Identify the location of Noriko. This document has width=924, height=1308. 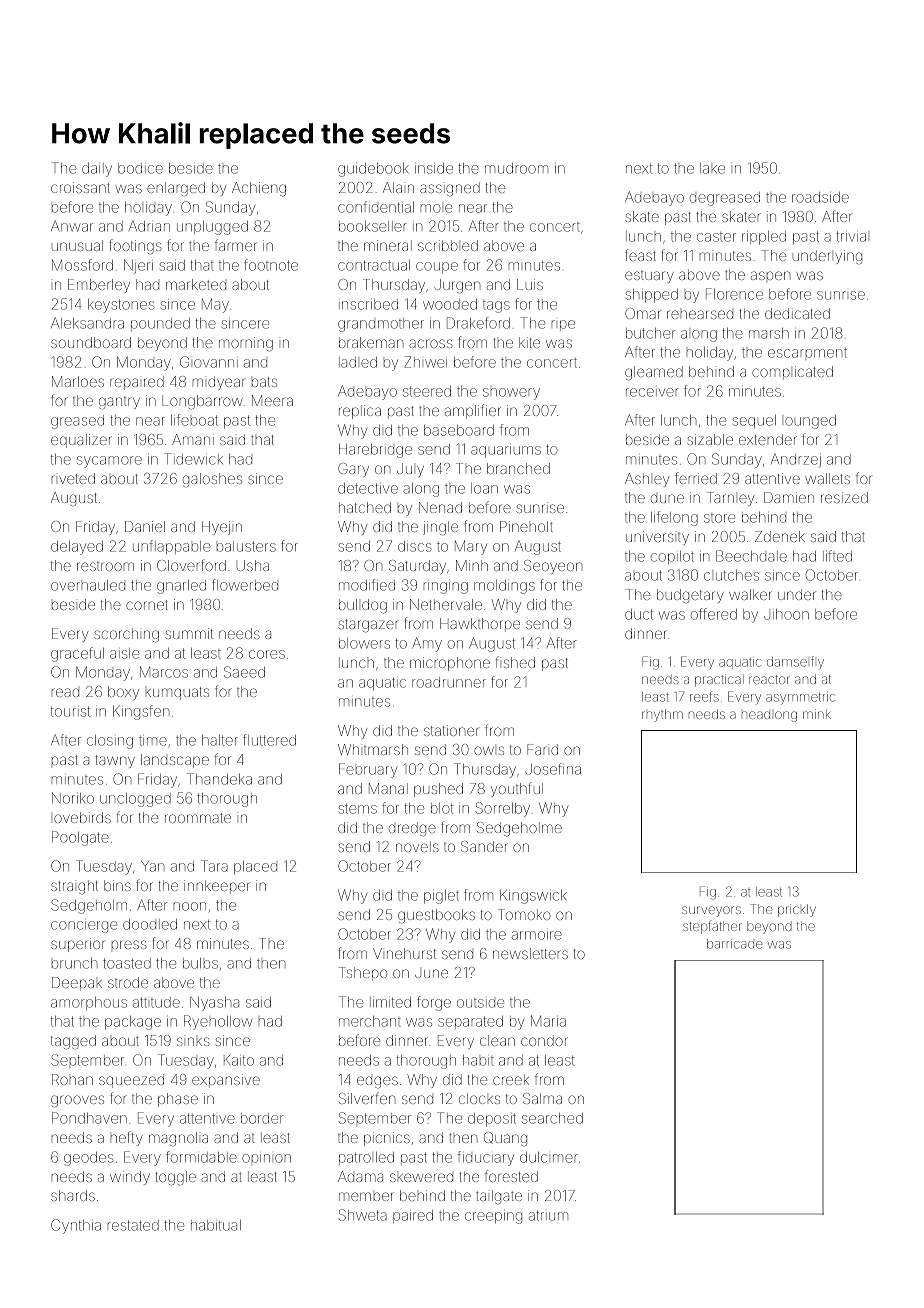
(73, 798).
